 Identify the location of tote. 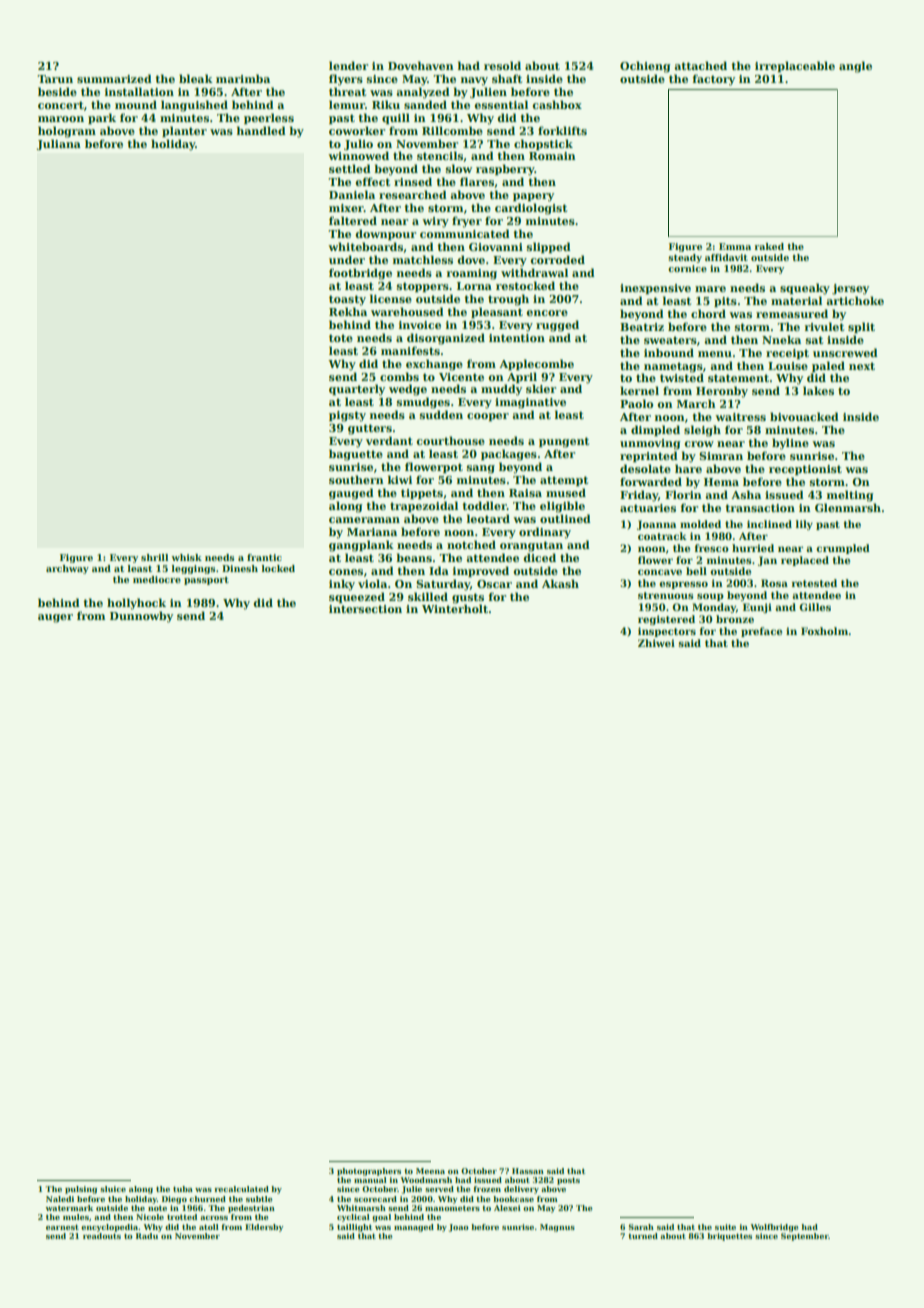
(341, 338).
